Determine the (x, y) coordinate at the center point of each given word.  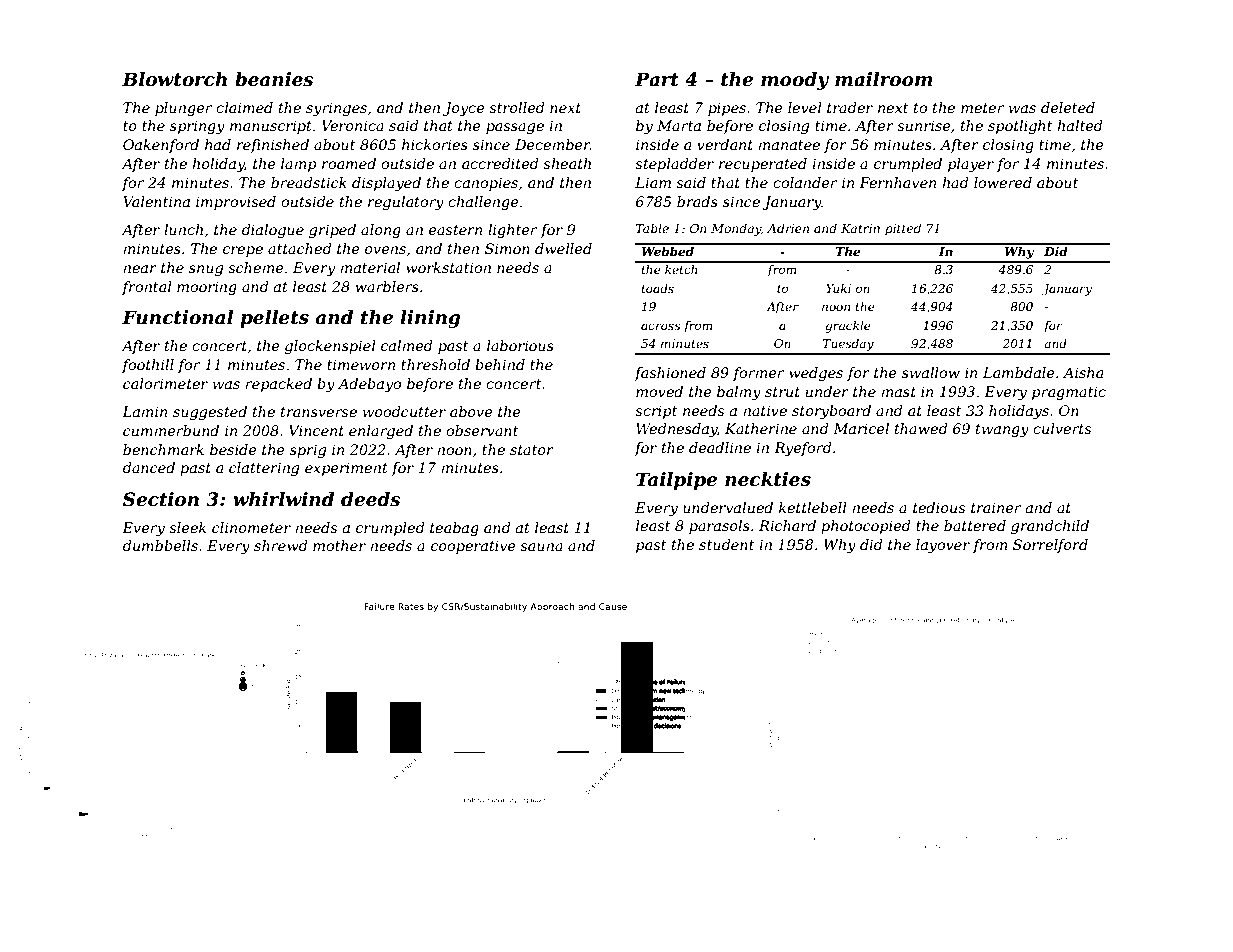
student (726, 544)
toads (657, 288)
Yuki (838, 288)
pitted (903, 229)
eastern (455, 230)
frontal (147, 288)
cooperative (473, 547)
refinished (273, 146)
